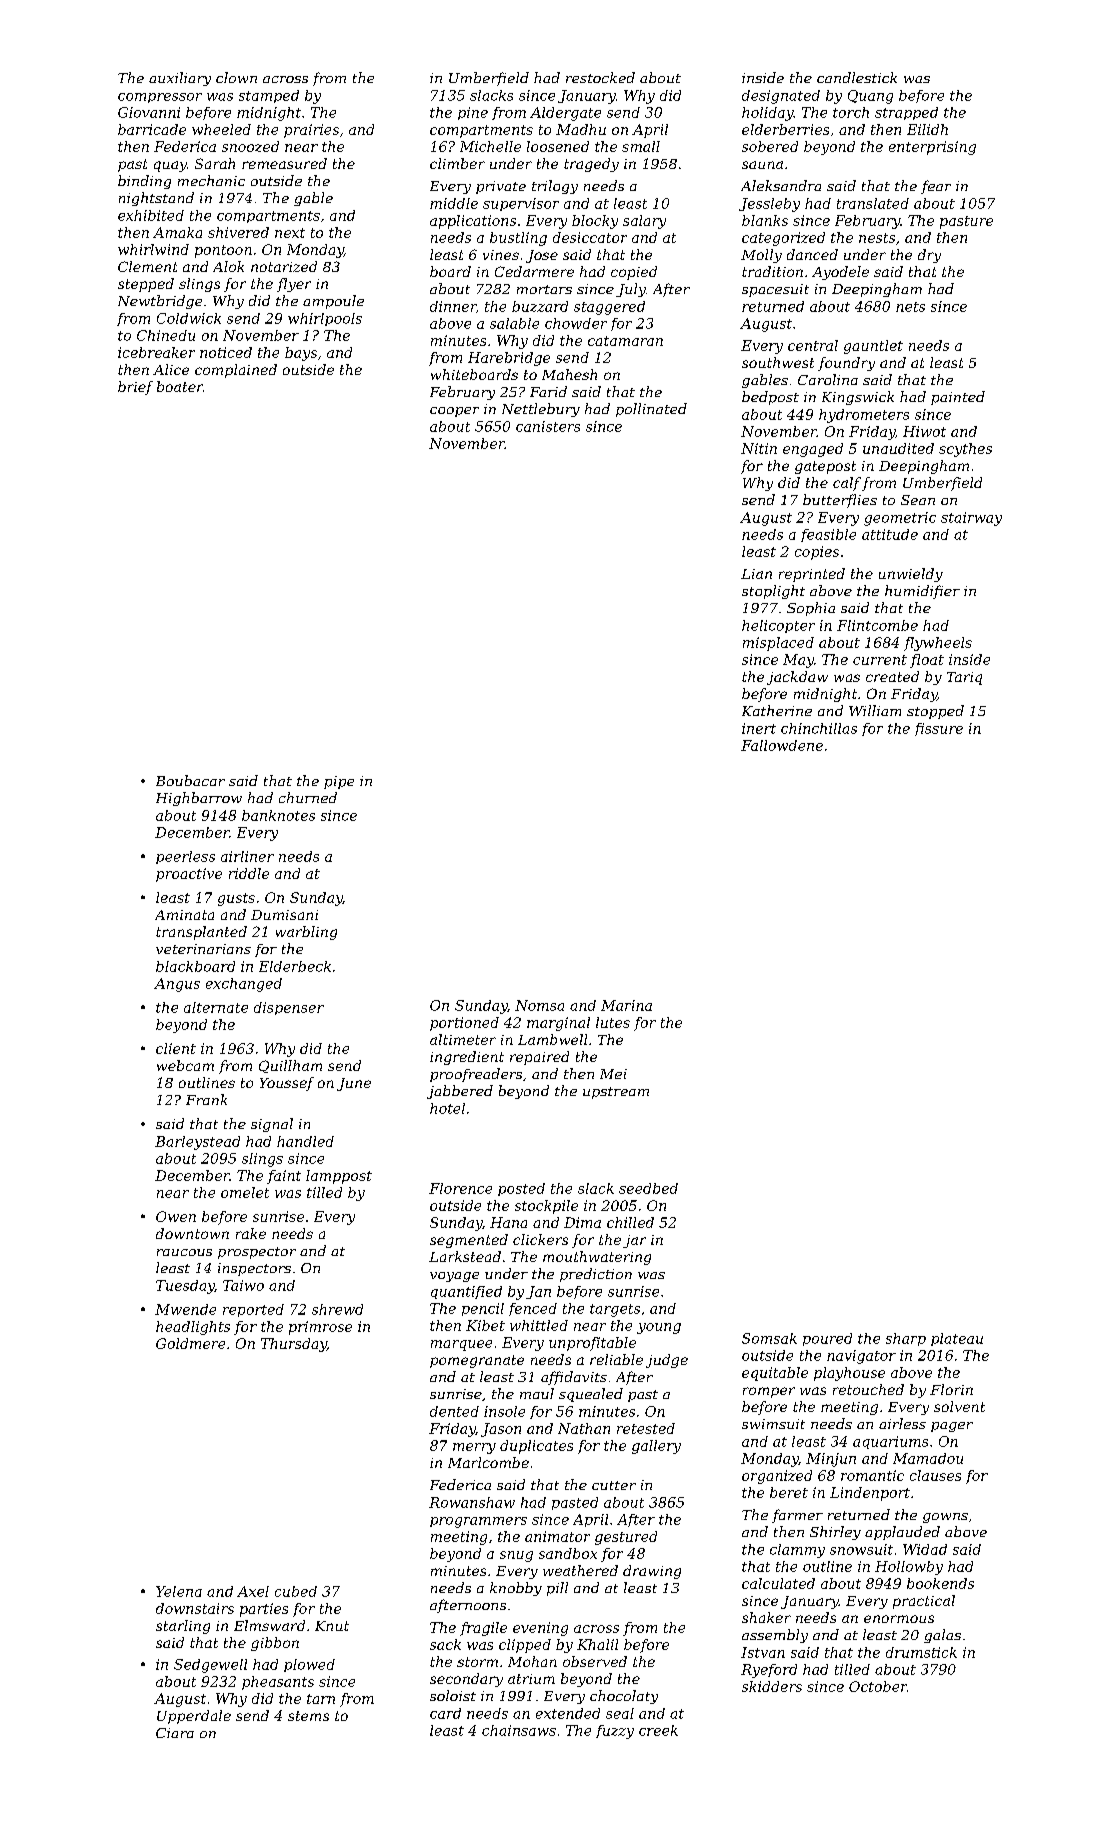 Image resolution: width=1120 pixels, height=1844 pixels. Describe the element at coordinates (626, 1005) in the page. I see `Marina` at that location.
